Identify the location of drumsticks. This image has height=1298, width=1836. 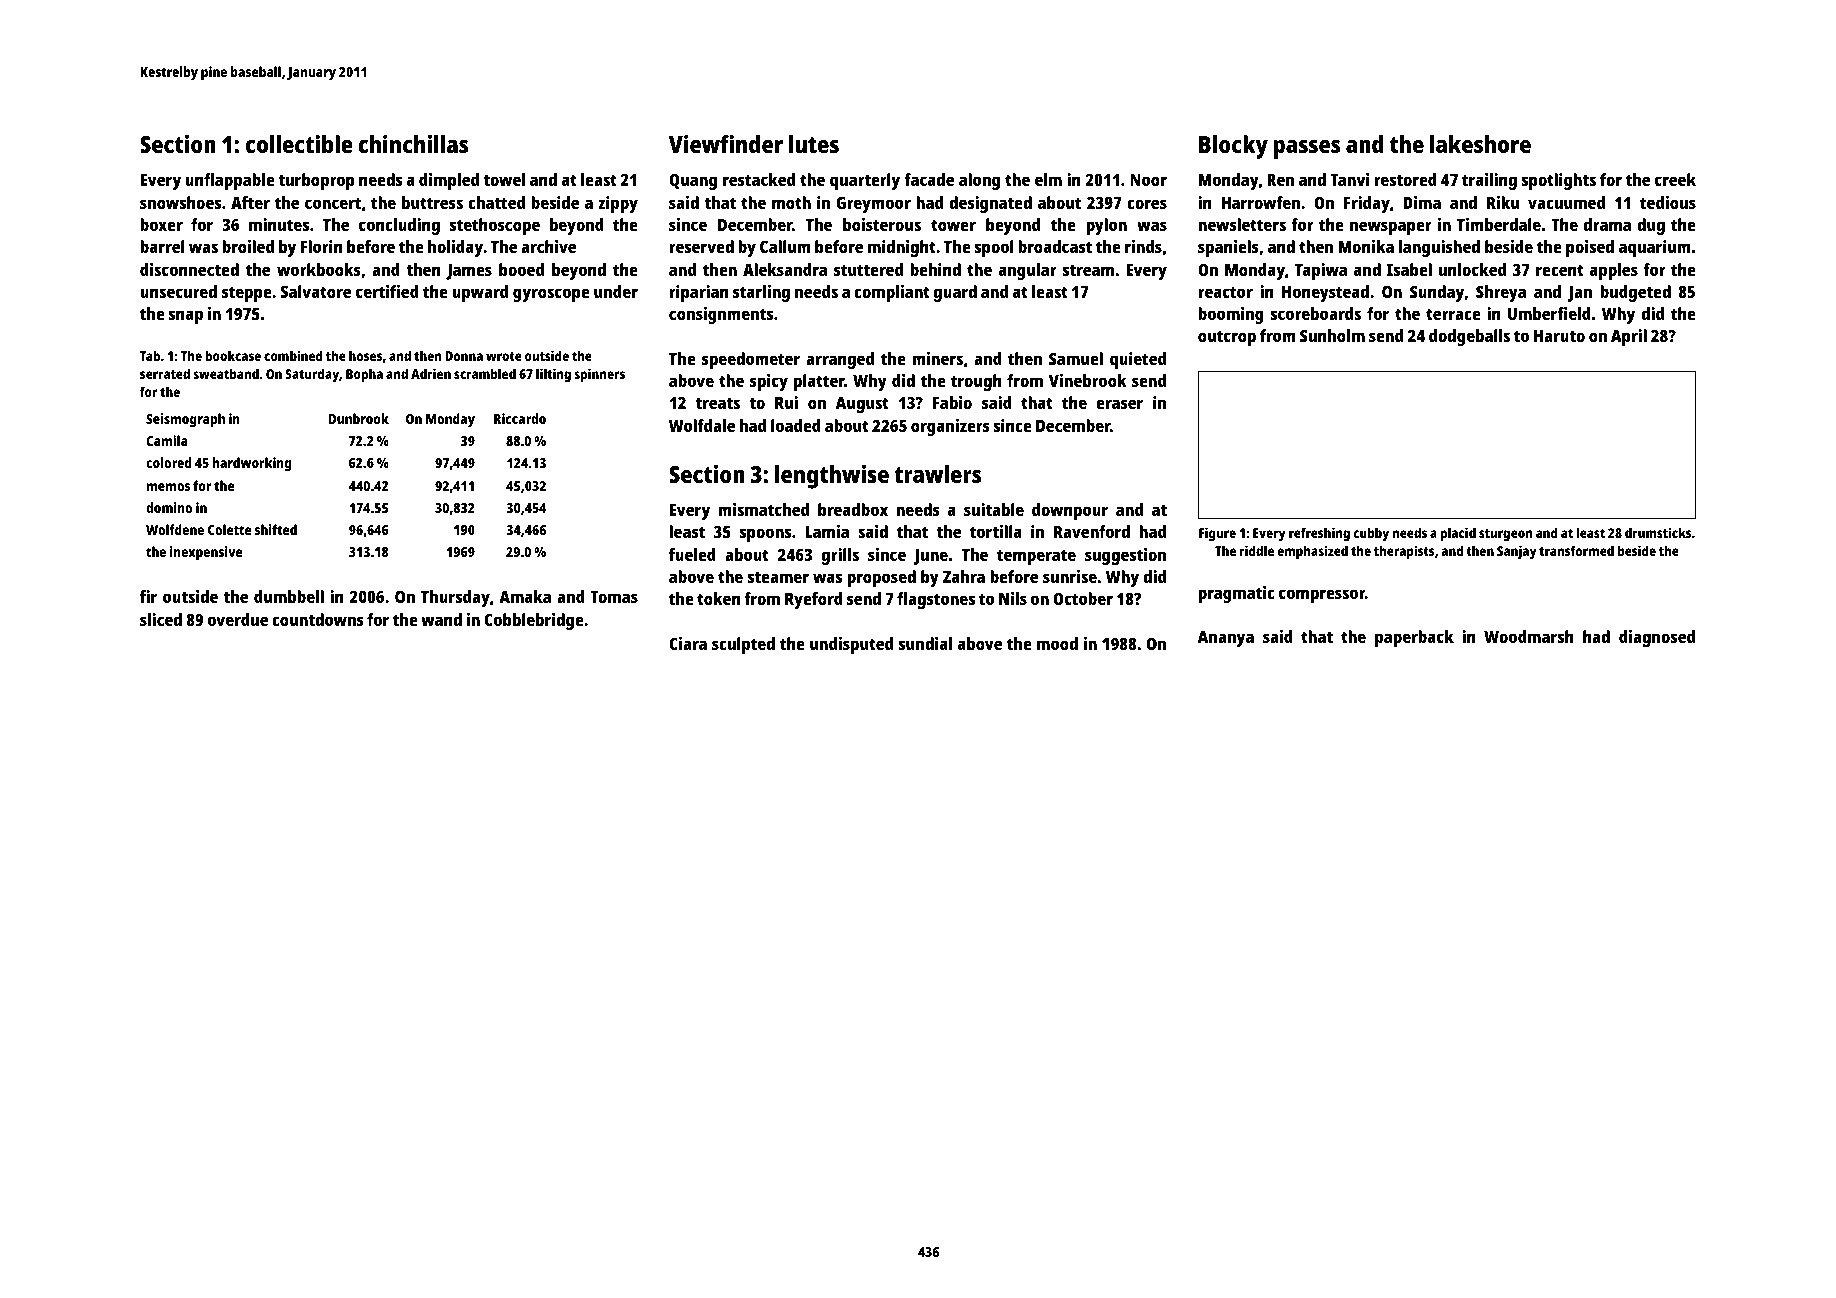
(1658, 532).
